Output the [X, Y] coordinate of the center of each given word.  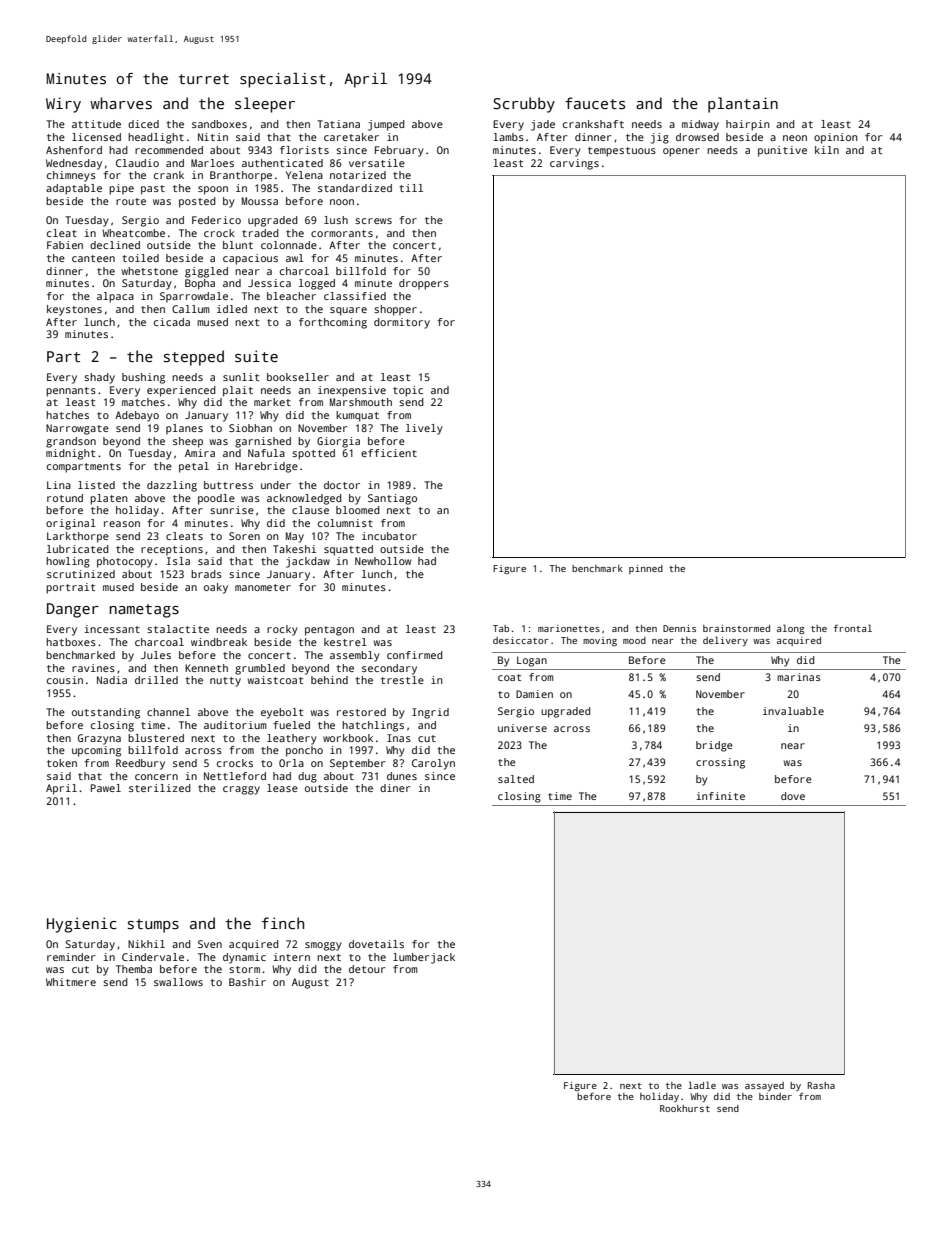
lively [424, 429]
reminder [71, 957]
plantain [743, 105]
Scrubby [524, 105]
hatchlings [373, 726]
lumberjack [424, 958]
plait [238, 391]
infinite [721, 796]
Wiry [63, 105]
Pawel [106, 788]
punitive [782, 151]
